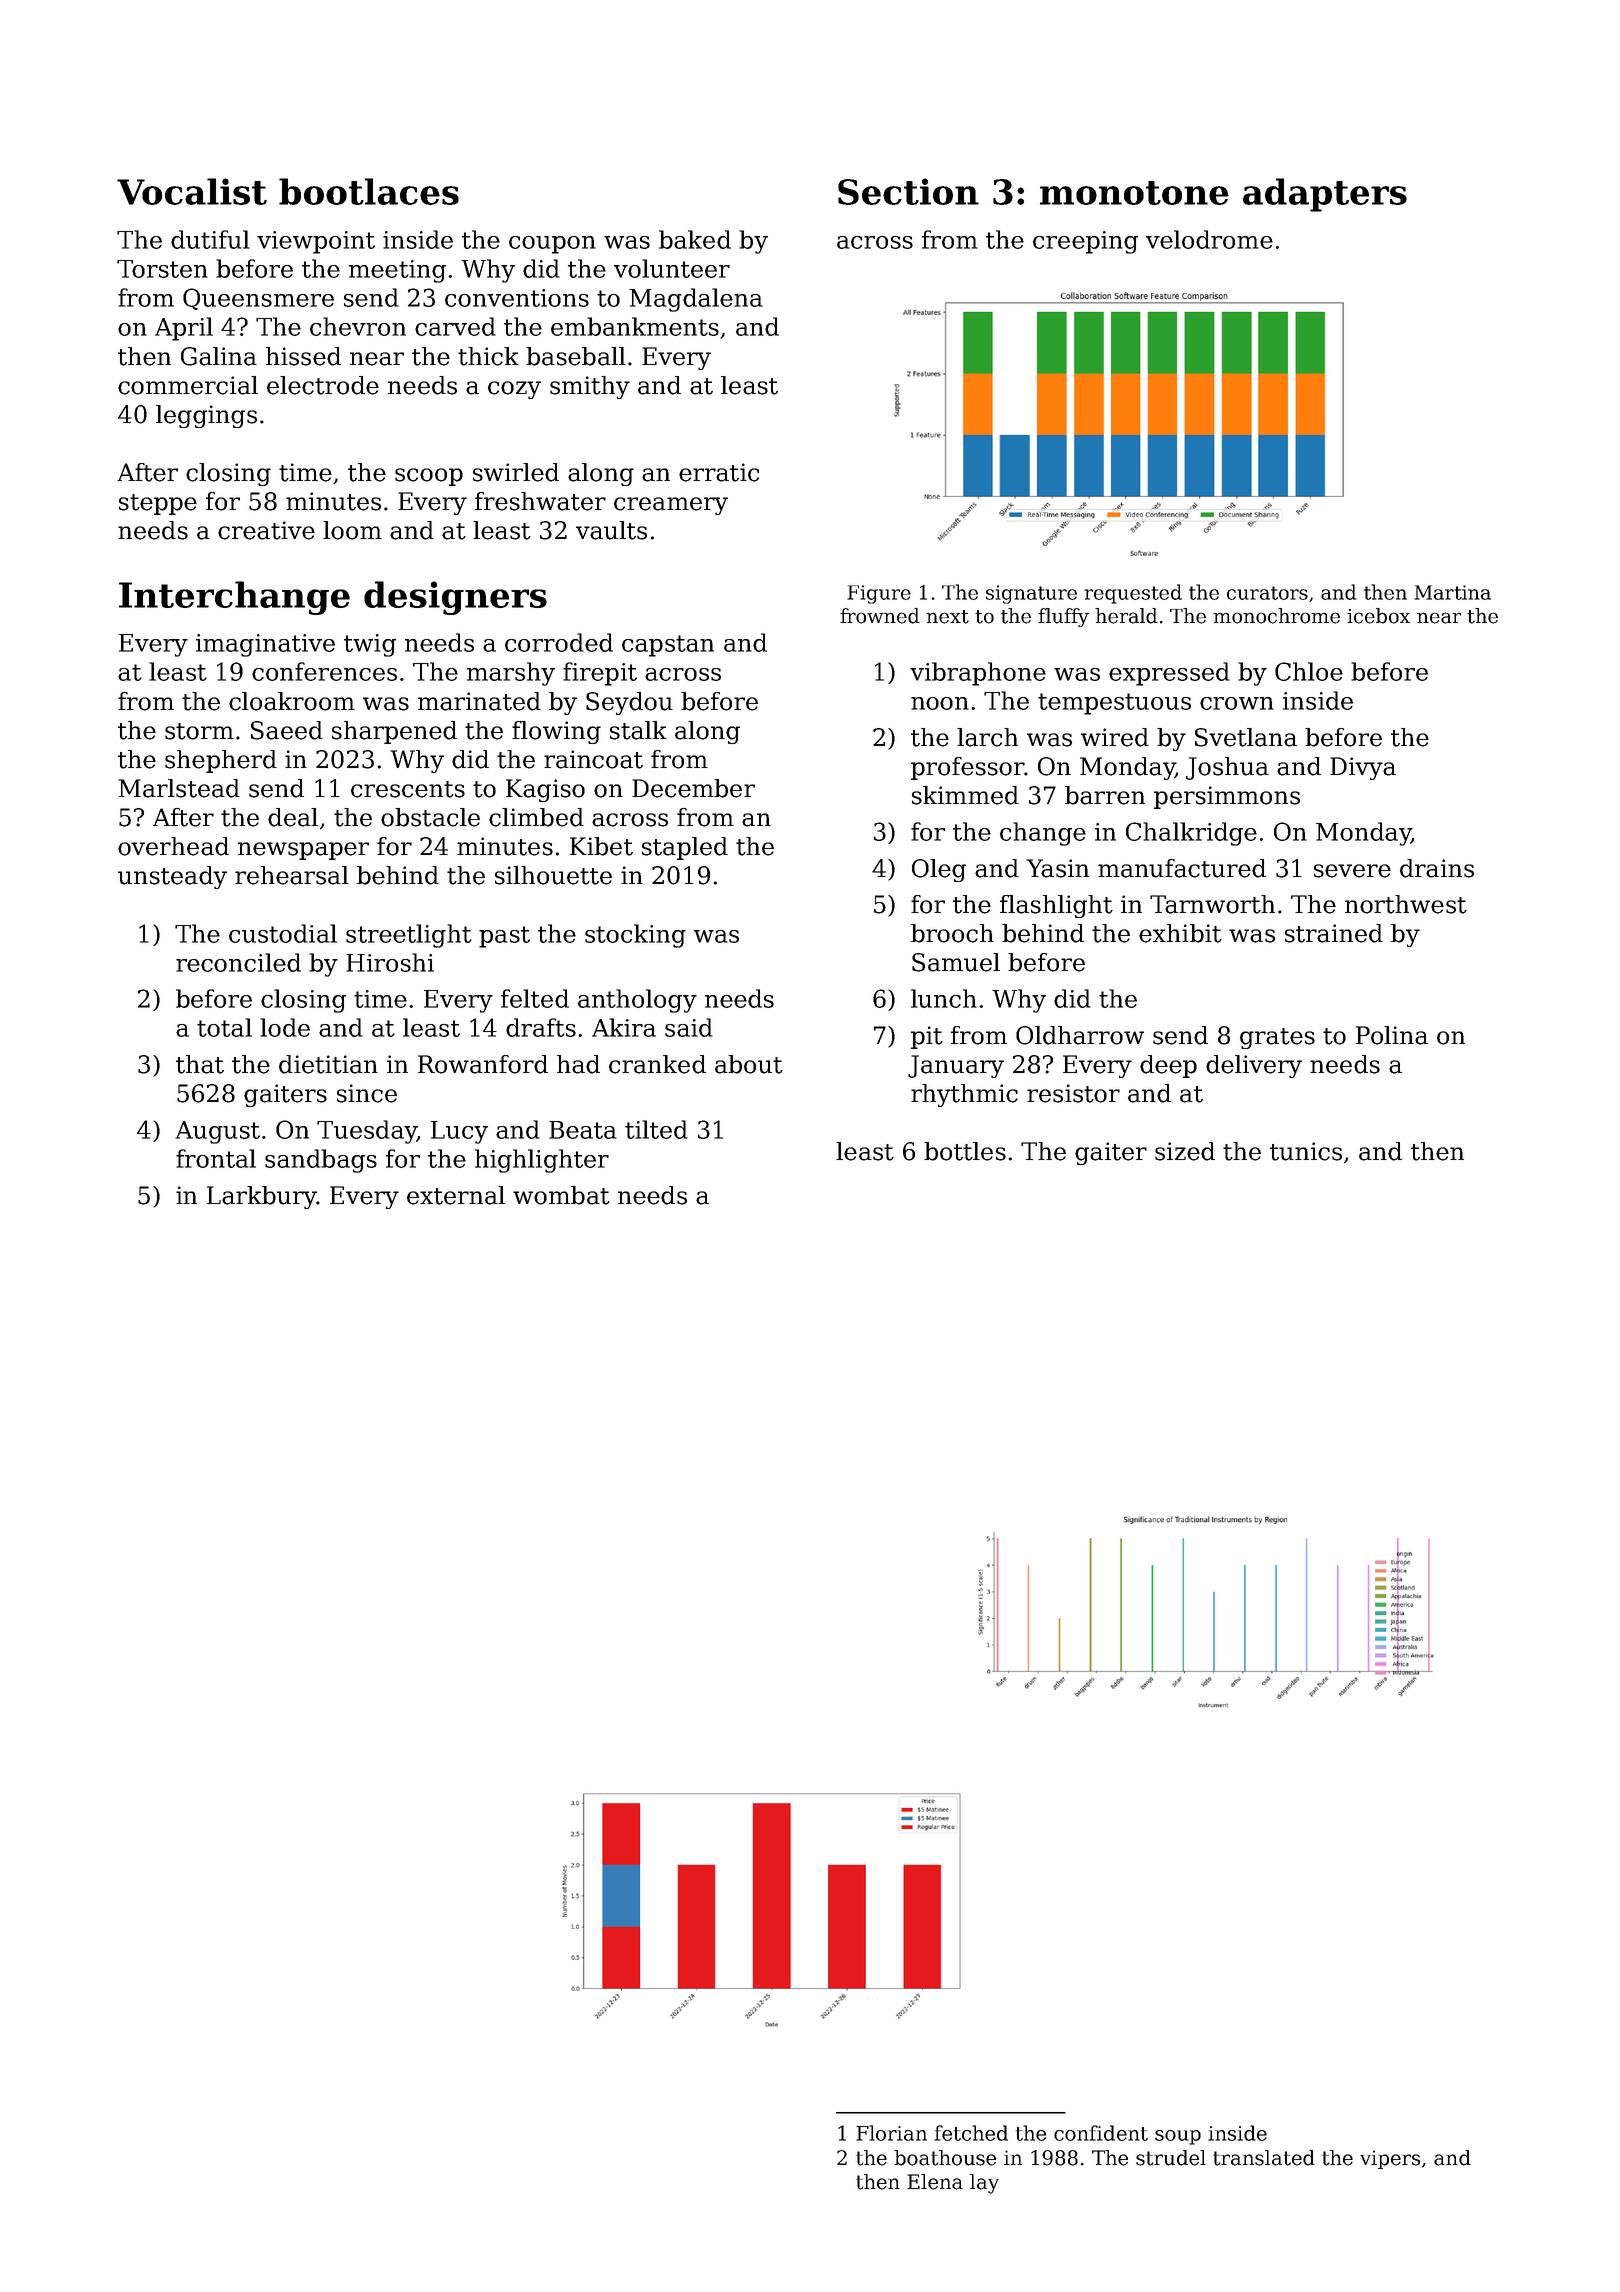  What do you see at coordinates (689, 1027) in the image?
I see `said` at bounding box center [689, 1027].
